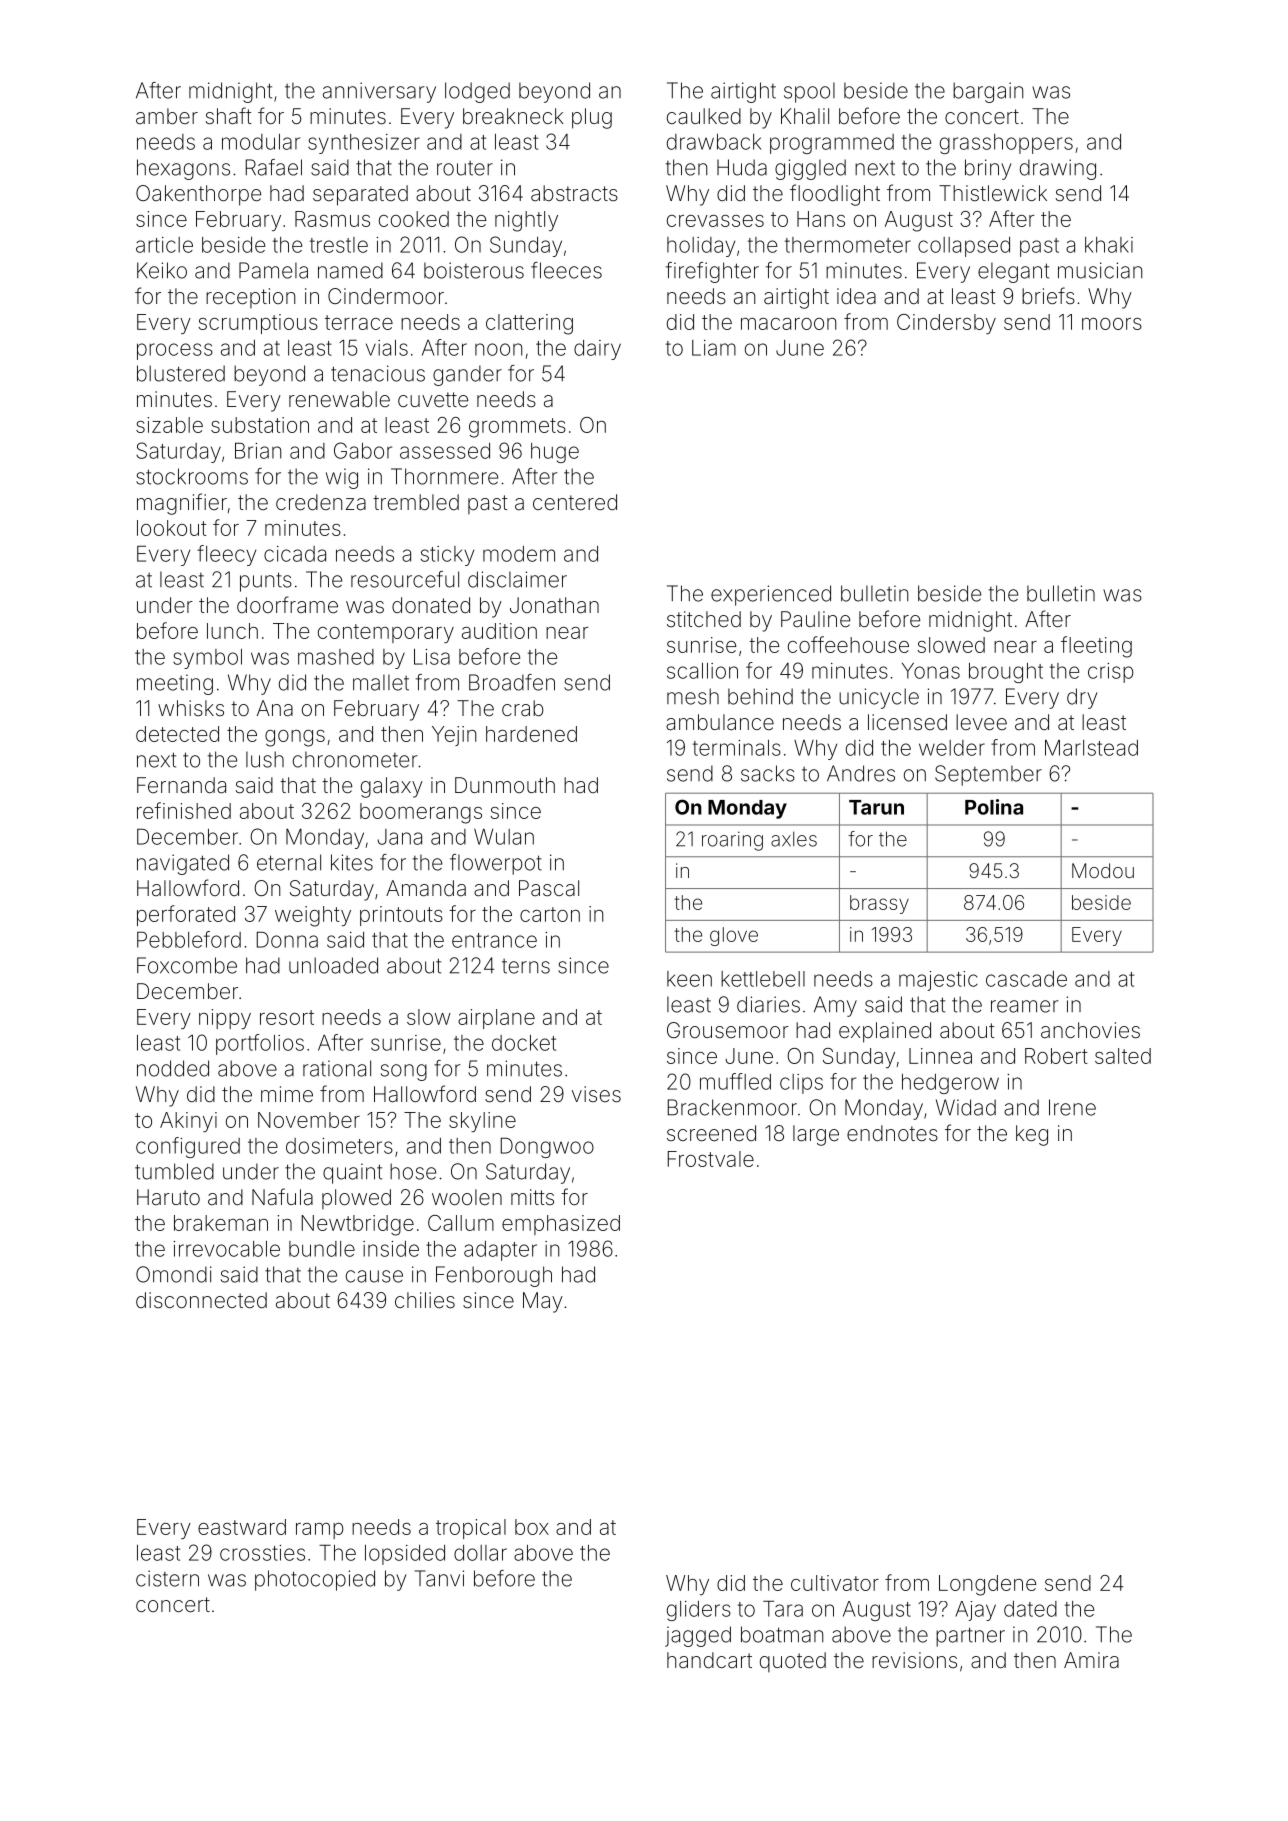 This screenshot has height=1821, width=1288. What do you see at coordinates (181, 373) in the screenshot?
I see `blustered` at bounding box center [181, 373].
